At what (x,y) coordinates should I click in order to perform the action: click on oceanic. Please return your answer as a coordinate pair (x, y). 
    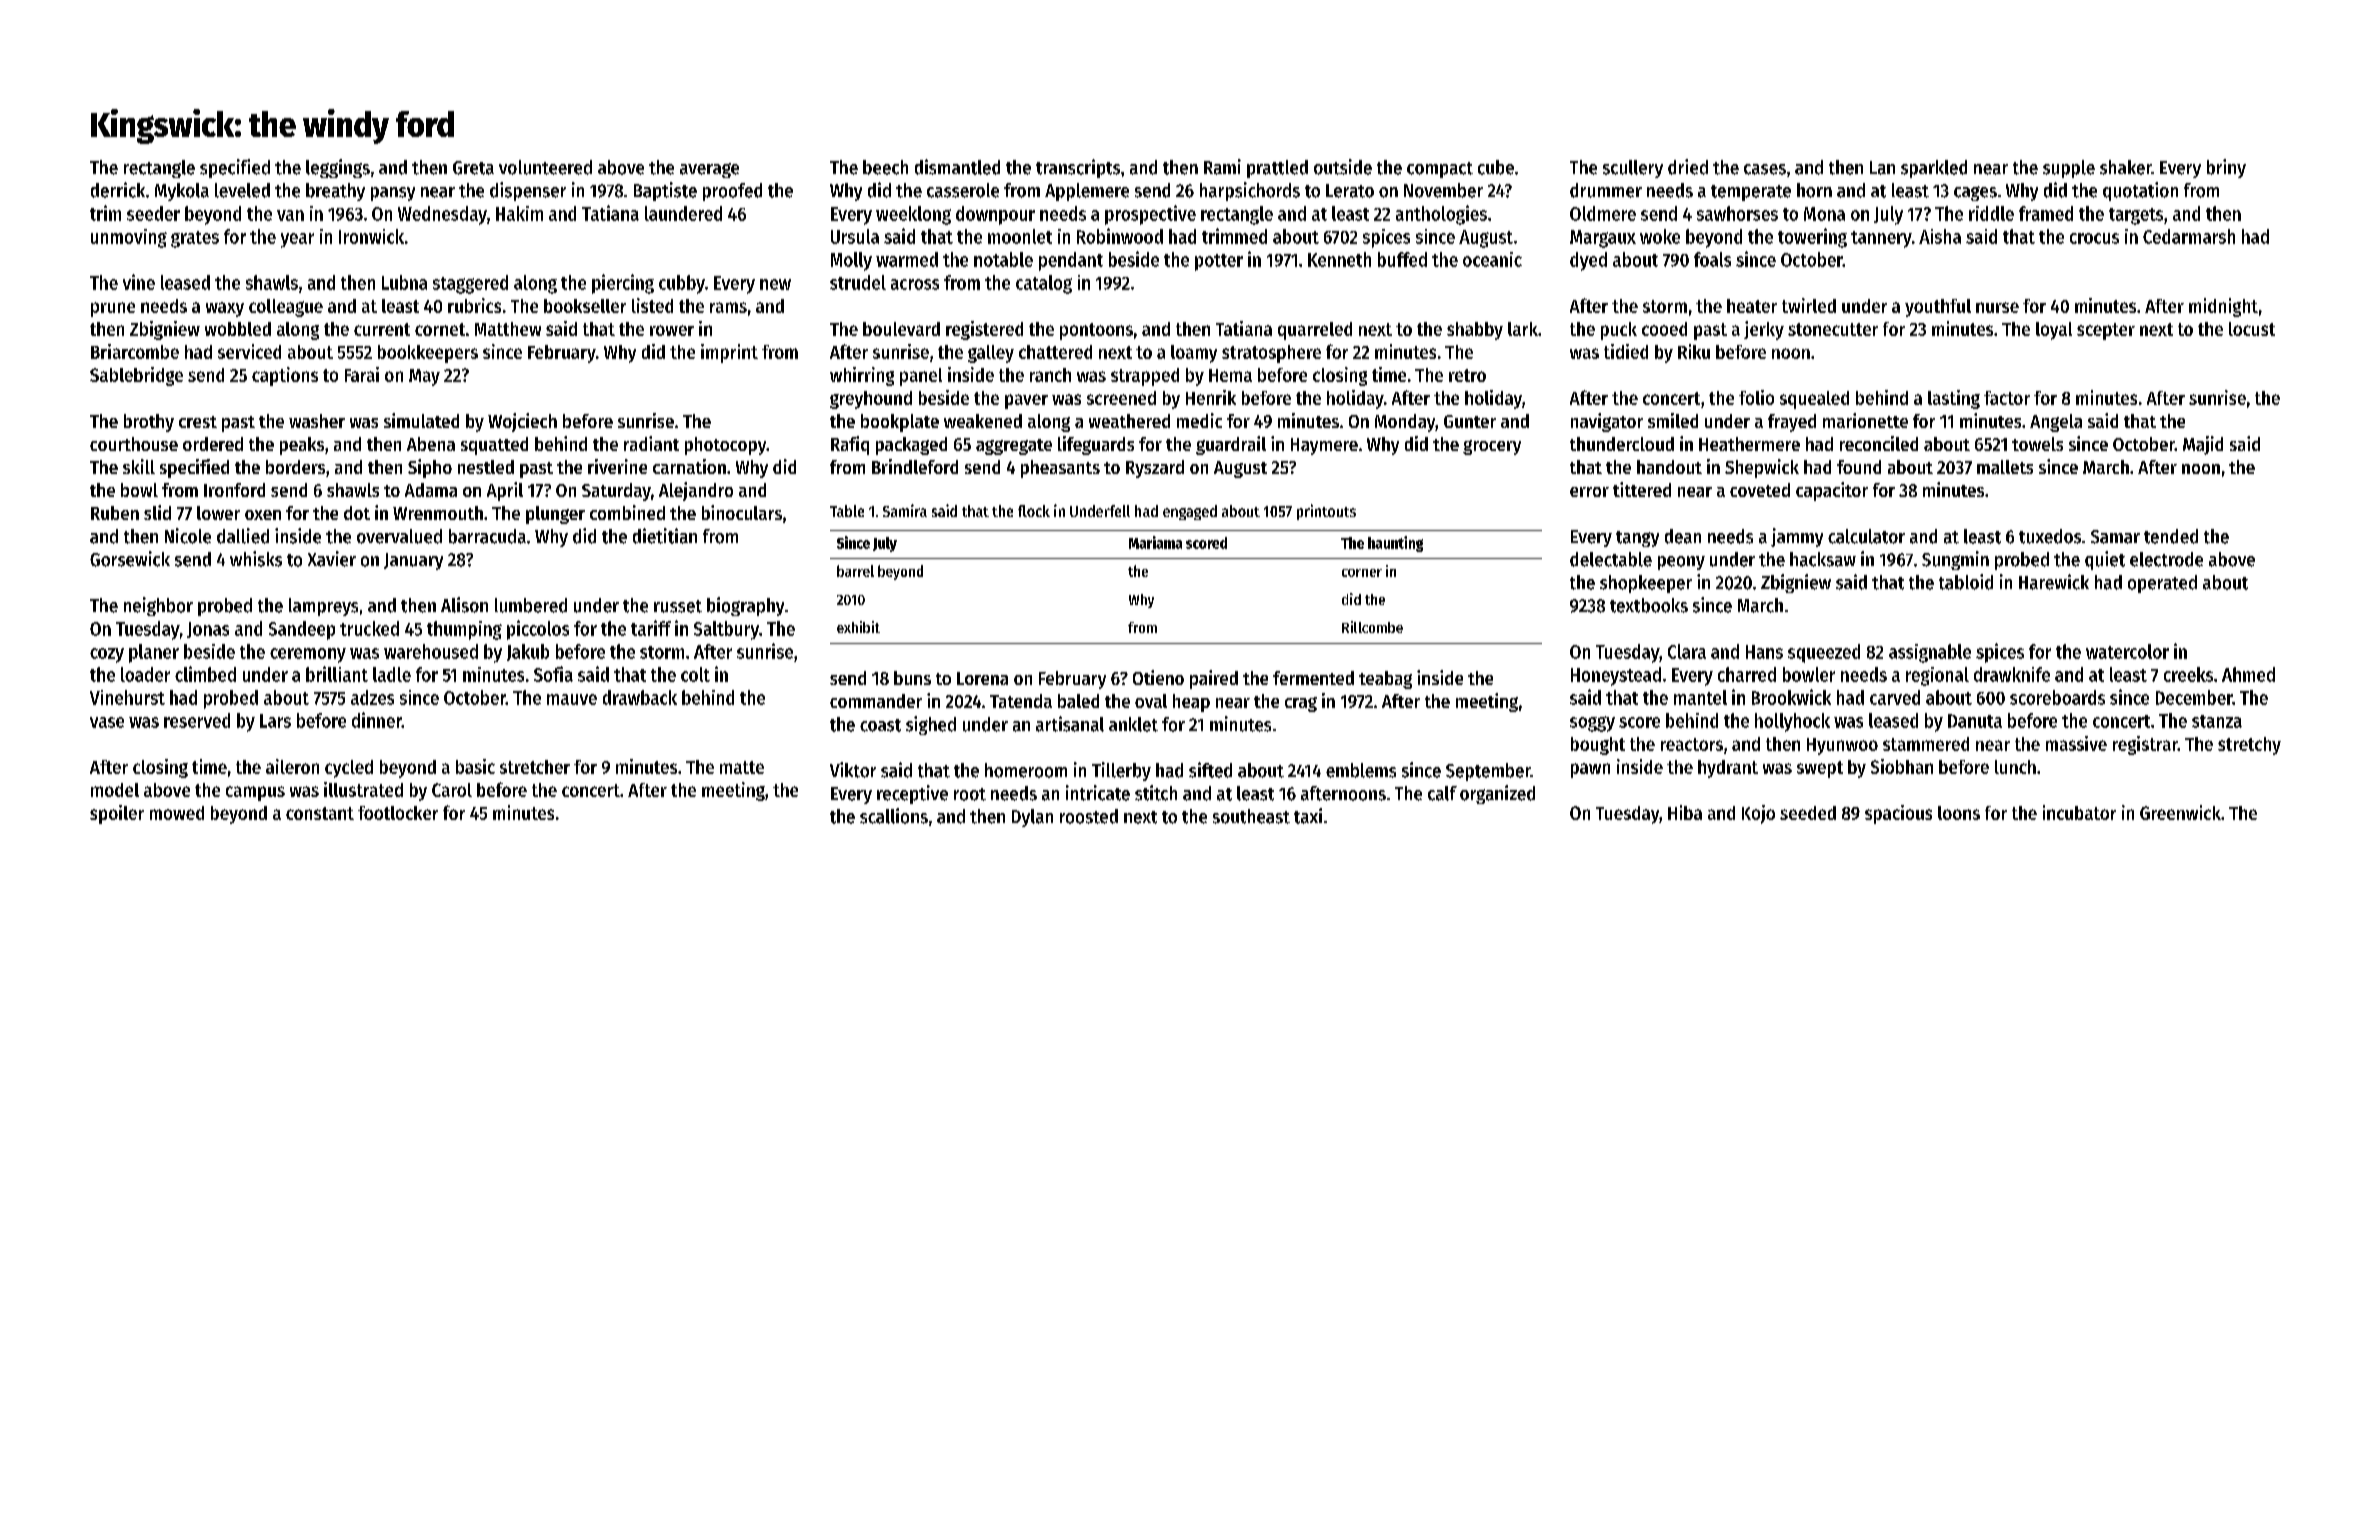
    Looking at the image, I should click on (1492, 259).
